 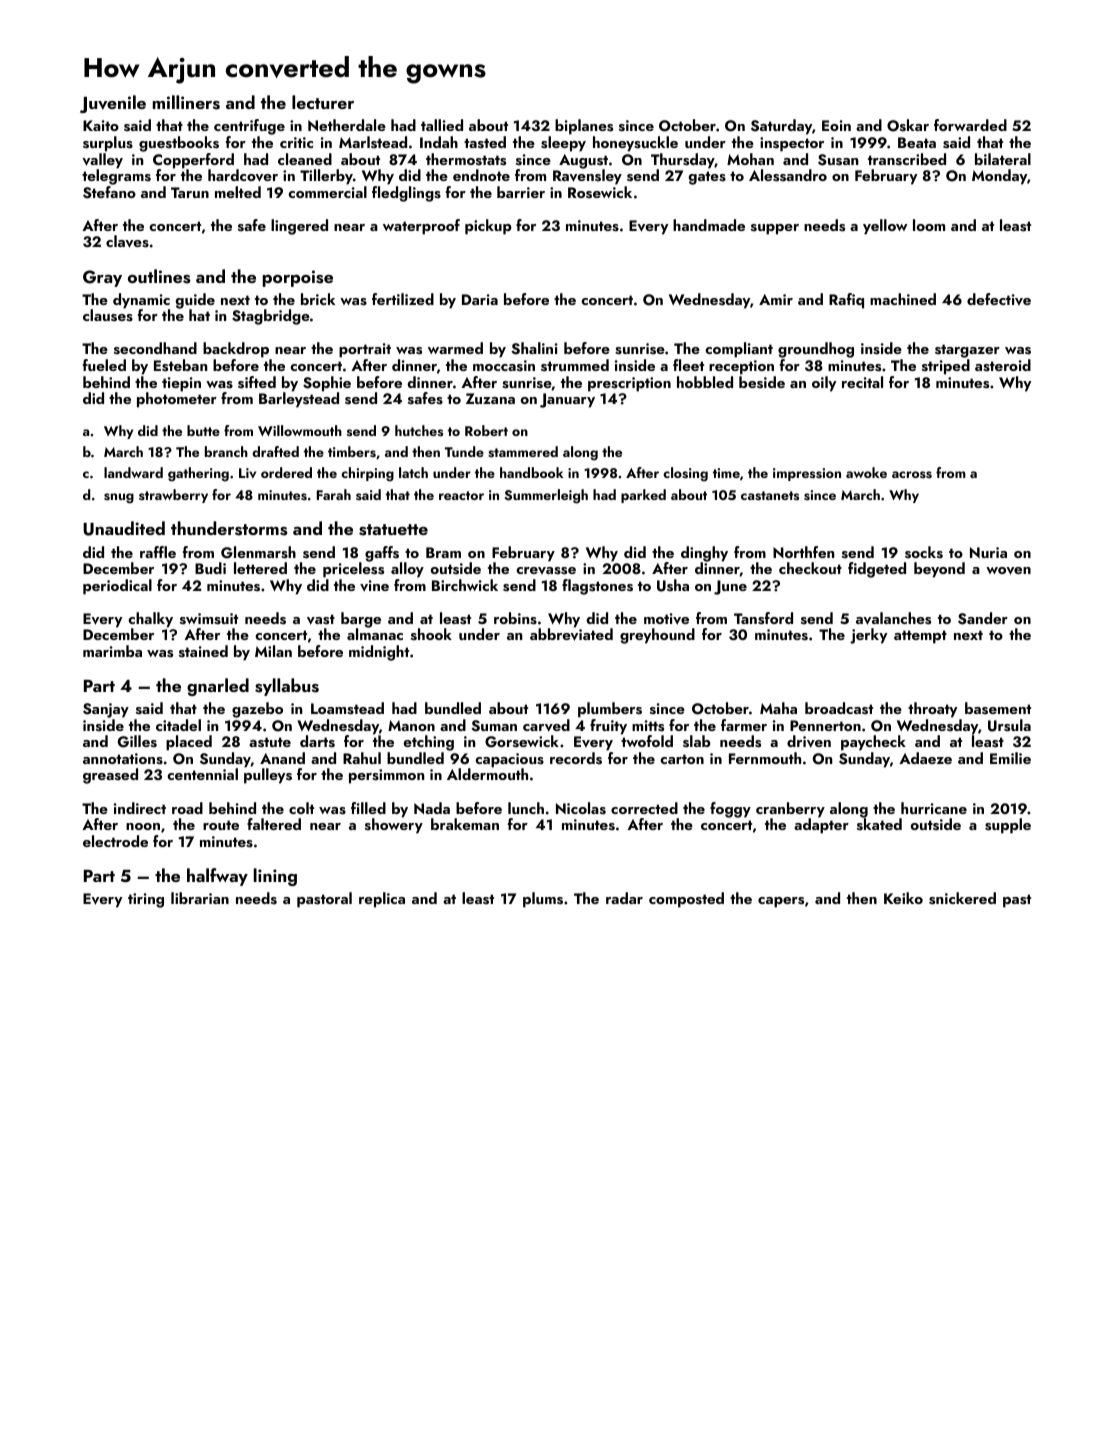 What do you see at coordinates (838, 160) in the document?
I see `Susan` at bounding box center [838, 160].
